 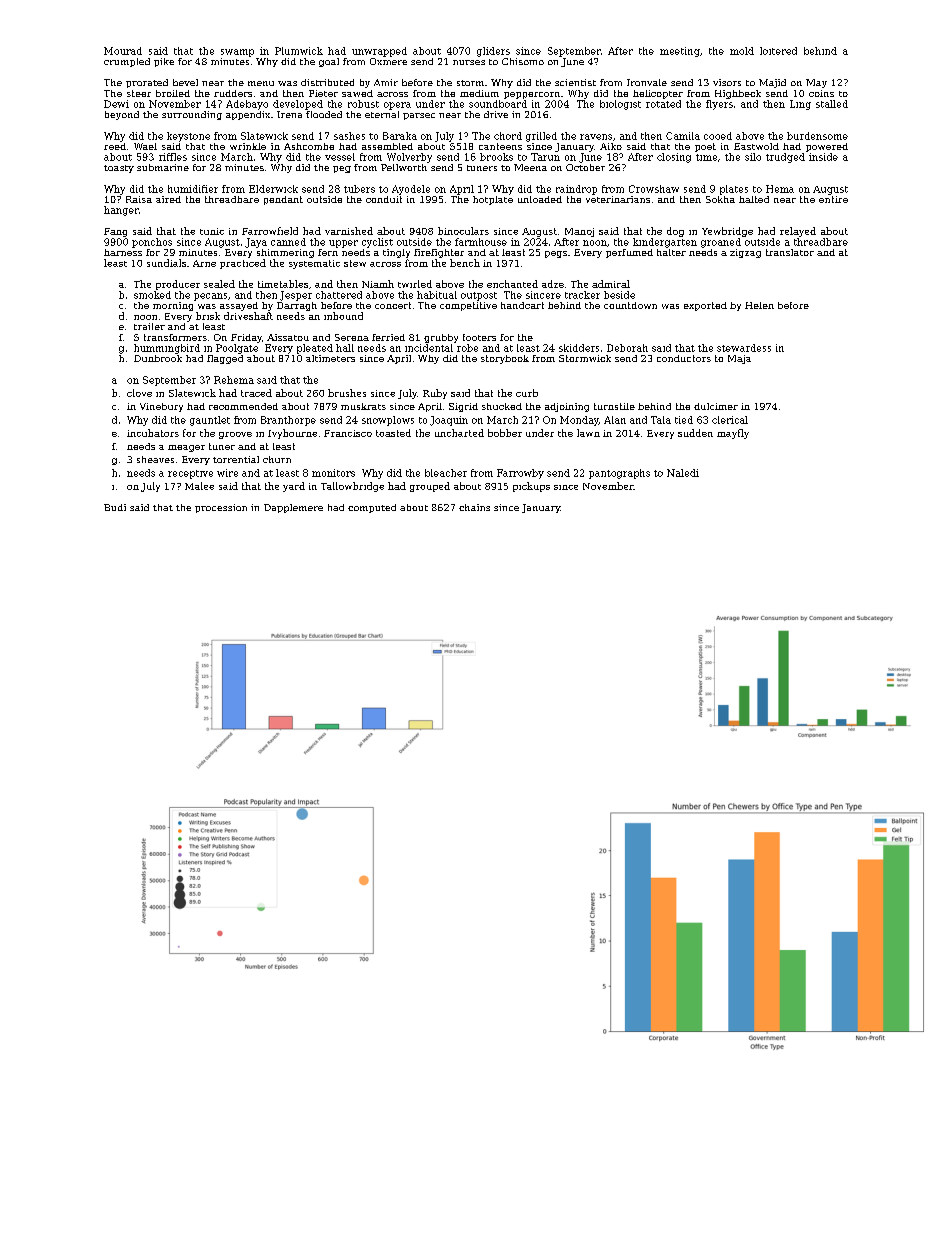 I want to click on prorated, so click(x=147, y=83).
